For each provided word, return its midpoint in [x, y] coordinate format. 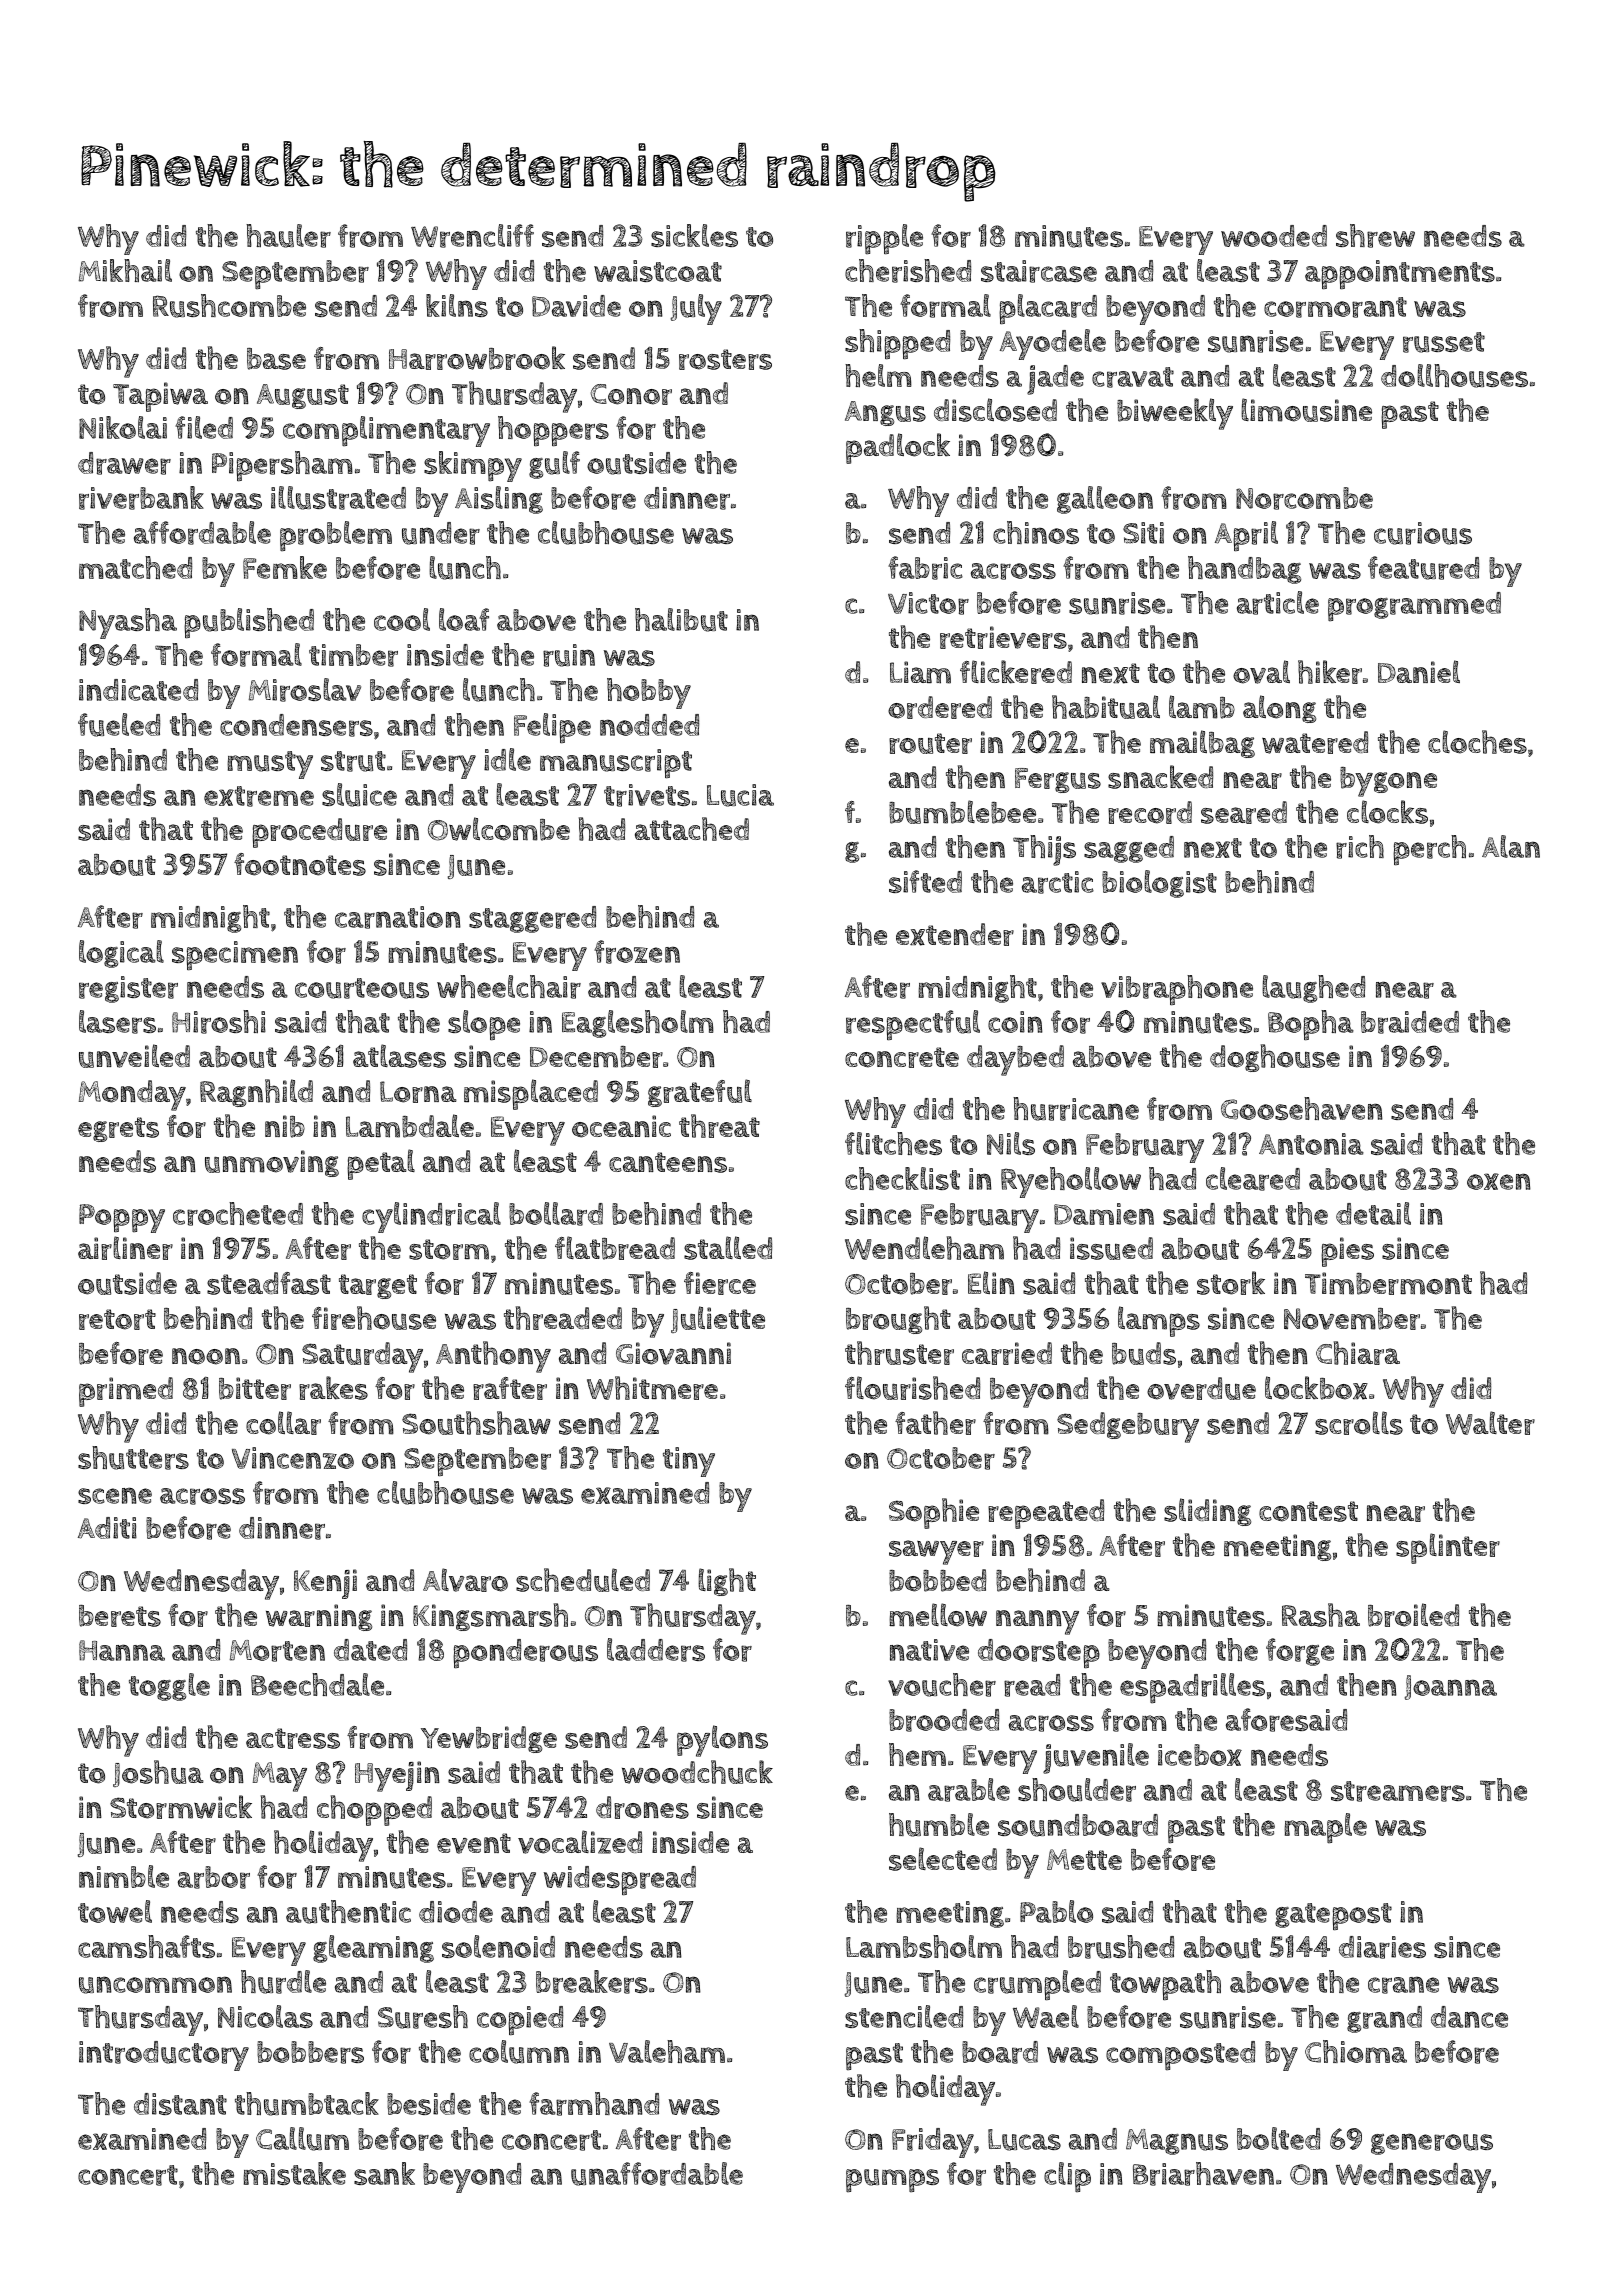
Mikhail [125, 270]
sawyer [936, 1552]
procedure [319, 833]
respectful [913, 1025]
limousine [1306, 410]
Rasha [1321, 1615]
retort [117, 1319]
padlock [898, 448]
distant [180, 2104]
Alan [1511, 846]
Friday [933, 2143]
